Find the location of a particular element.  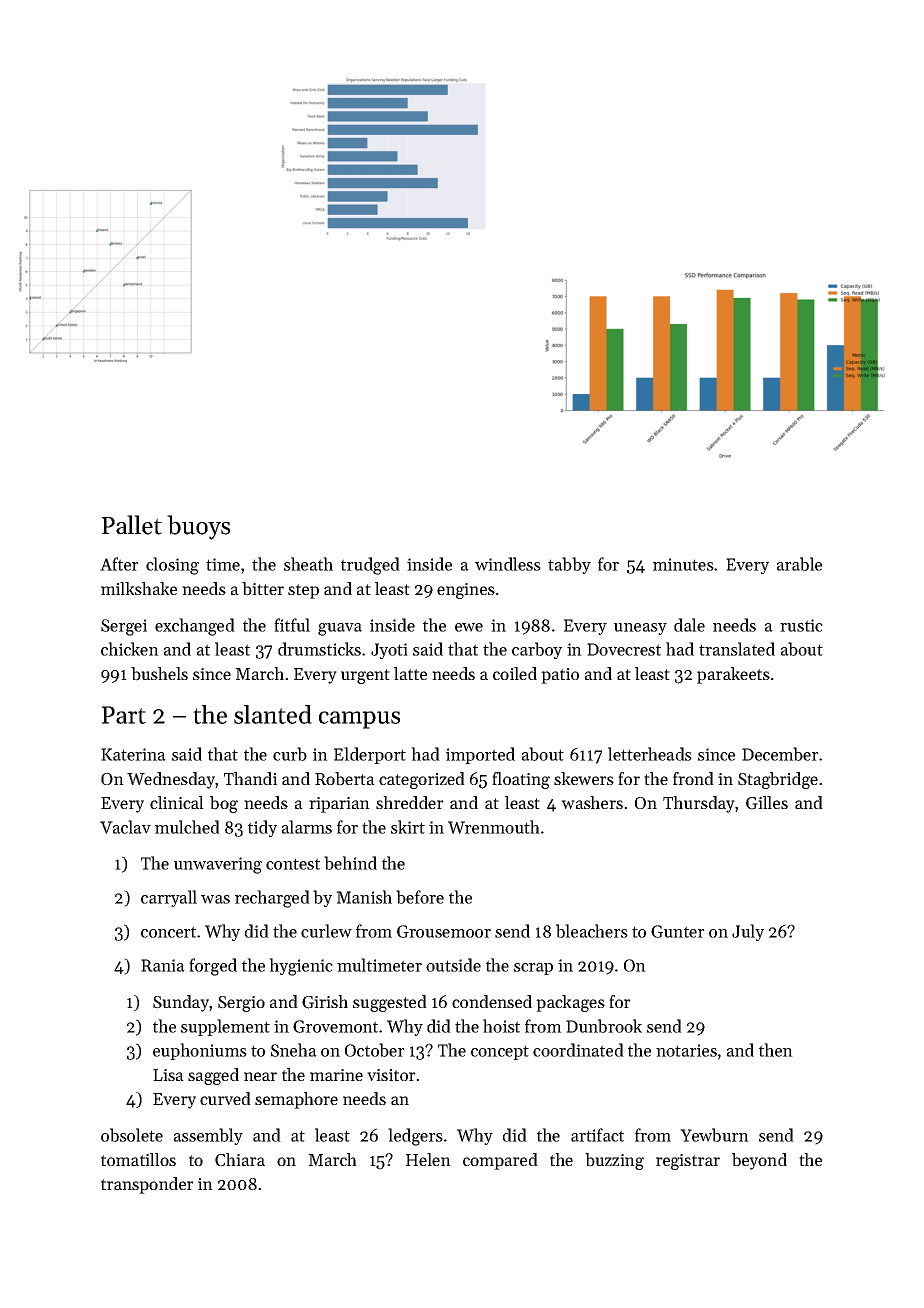

parakeets is located at coordinates (733, 675).
